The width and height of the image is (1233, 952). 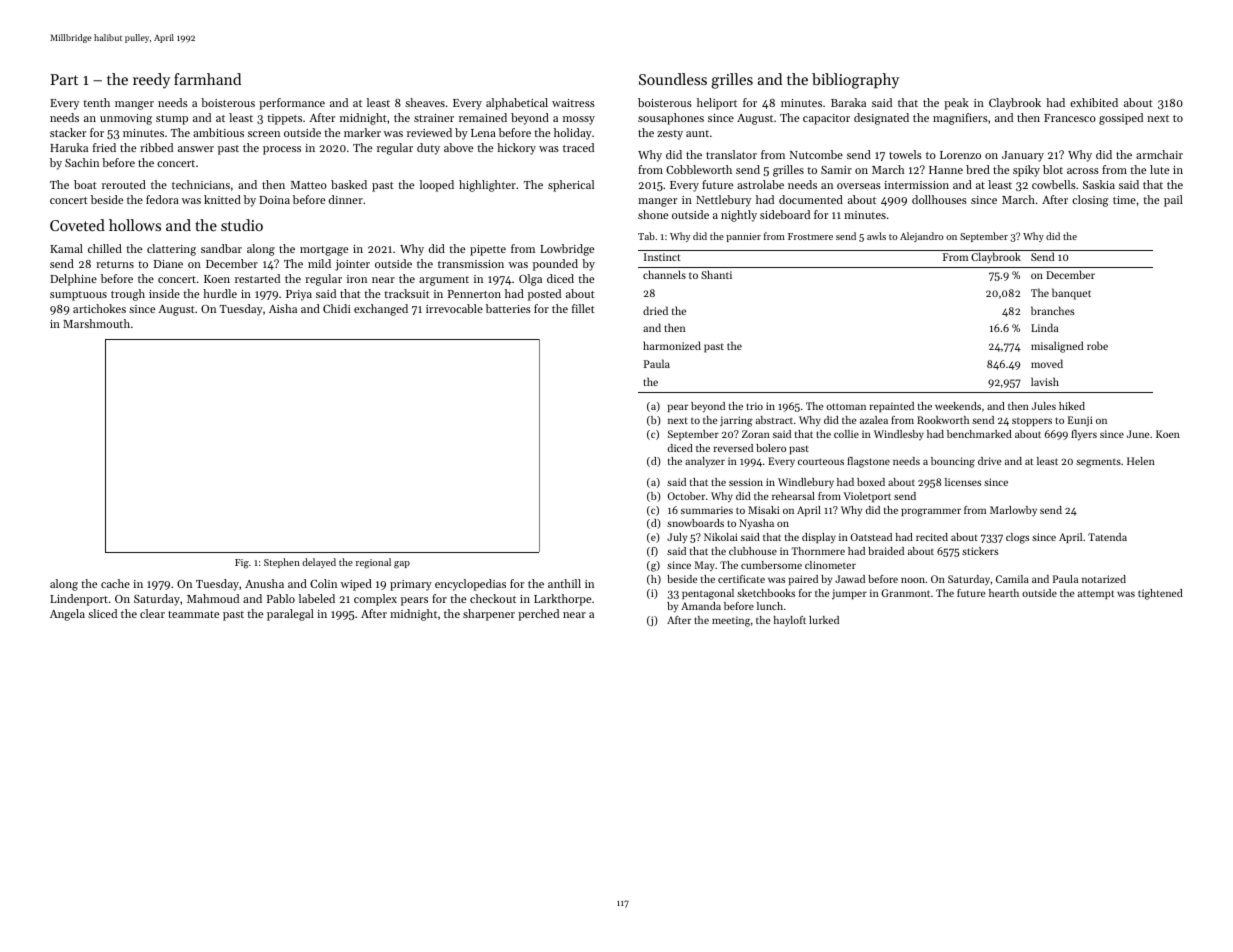 I want to click on zesty, so click(x=670, y=135).
